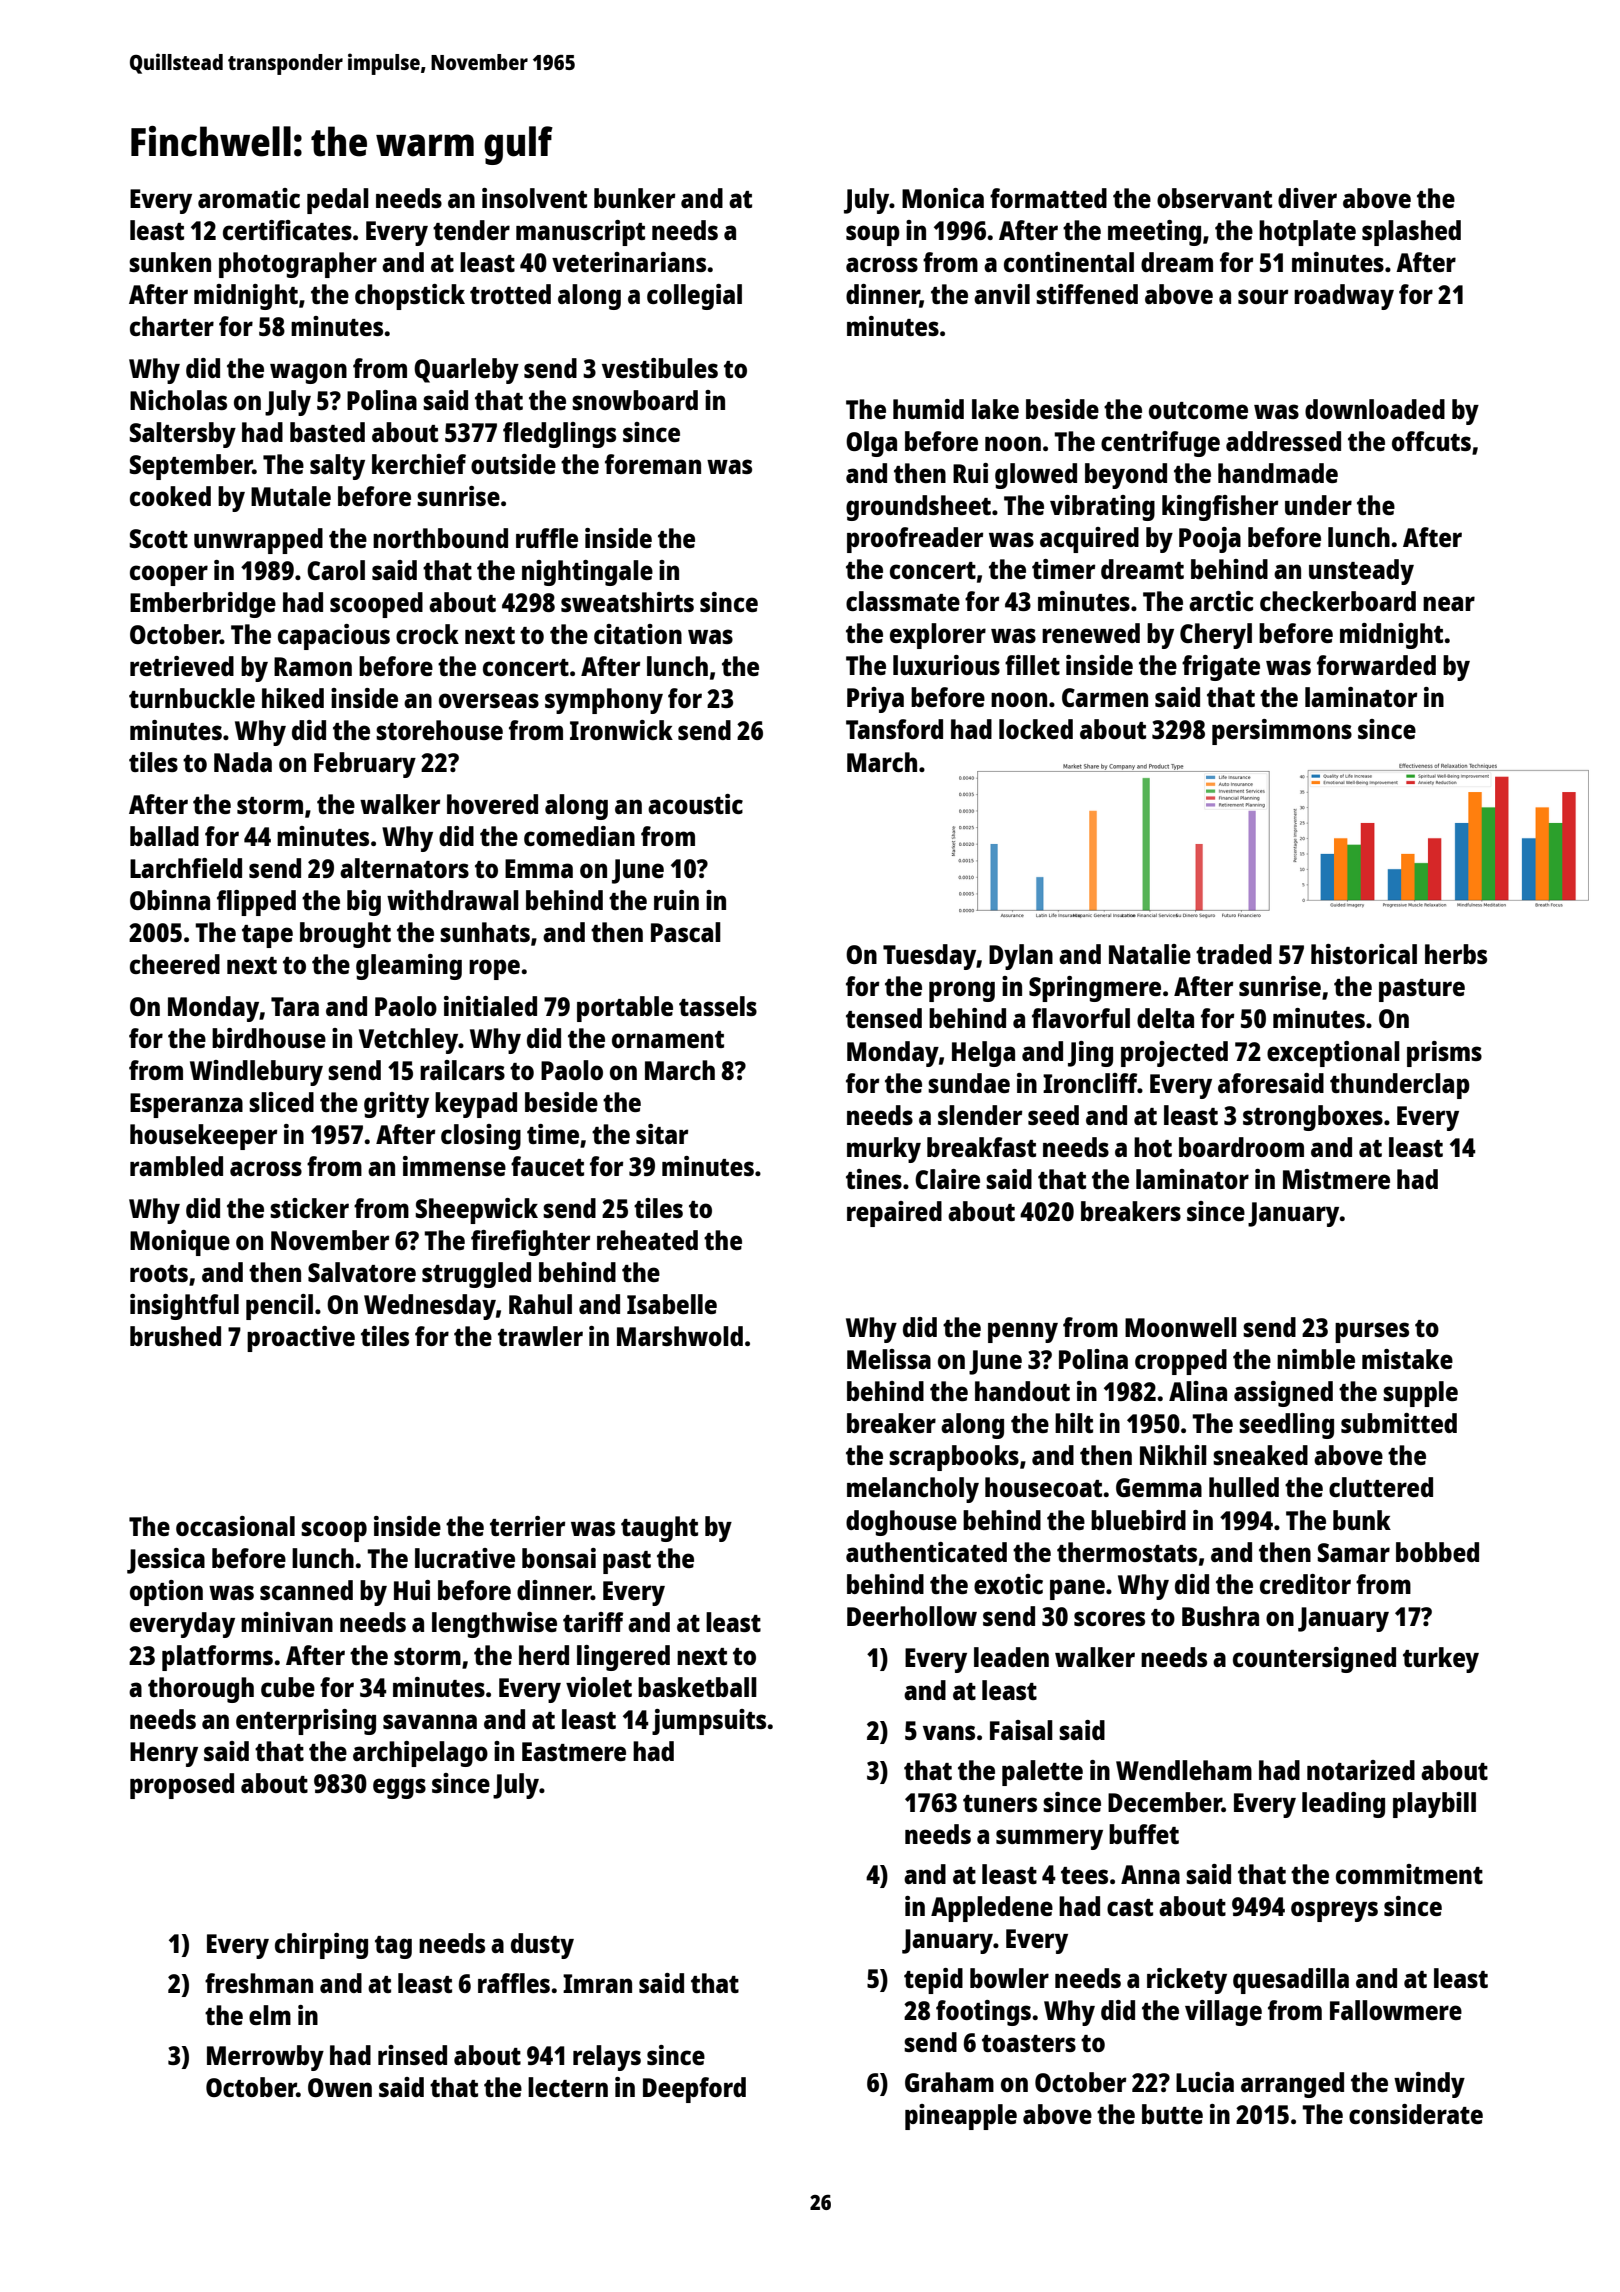 This screenshot has height=2292, width=1620. Describe the element at coordinates (534, 198) in the screenshot. I see `insolvent` at that location.
